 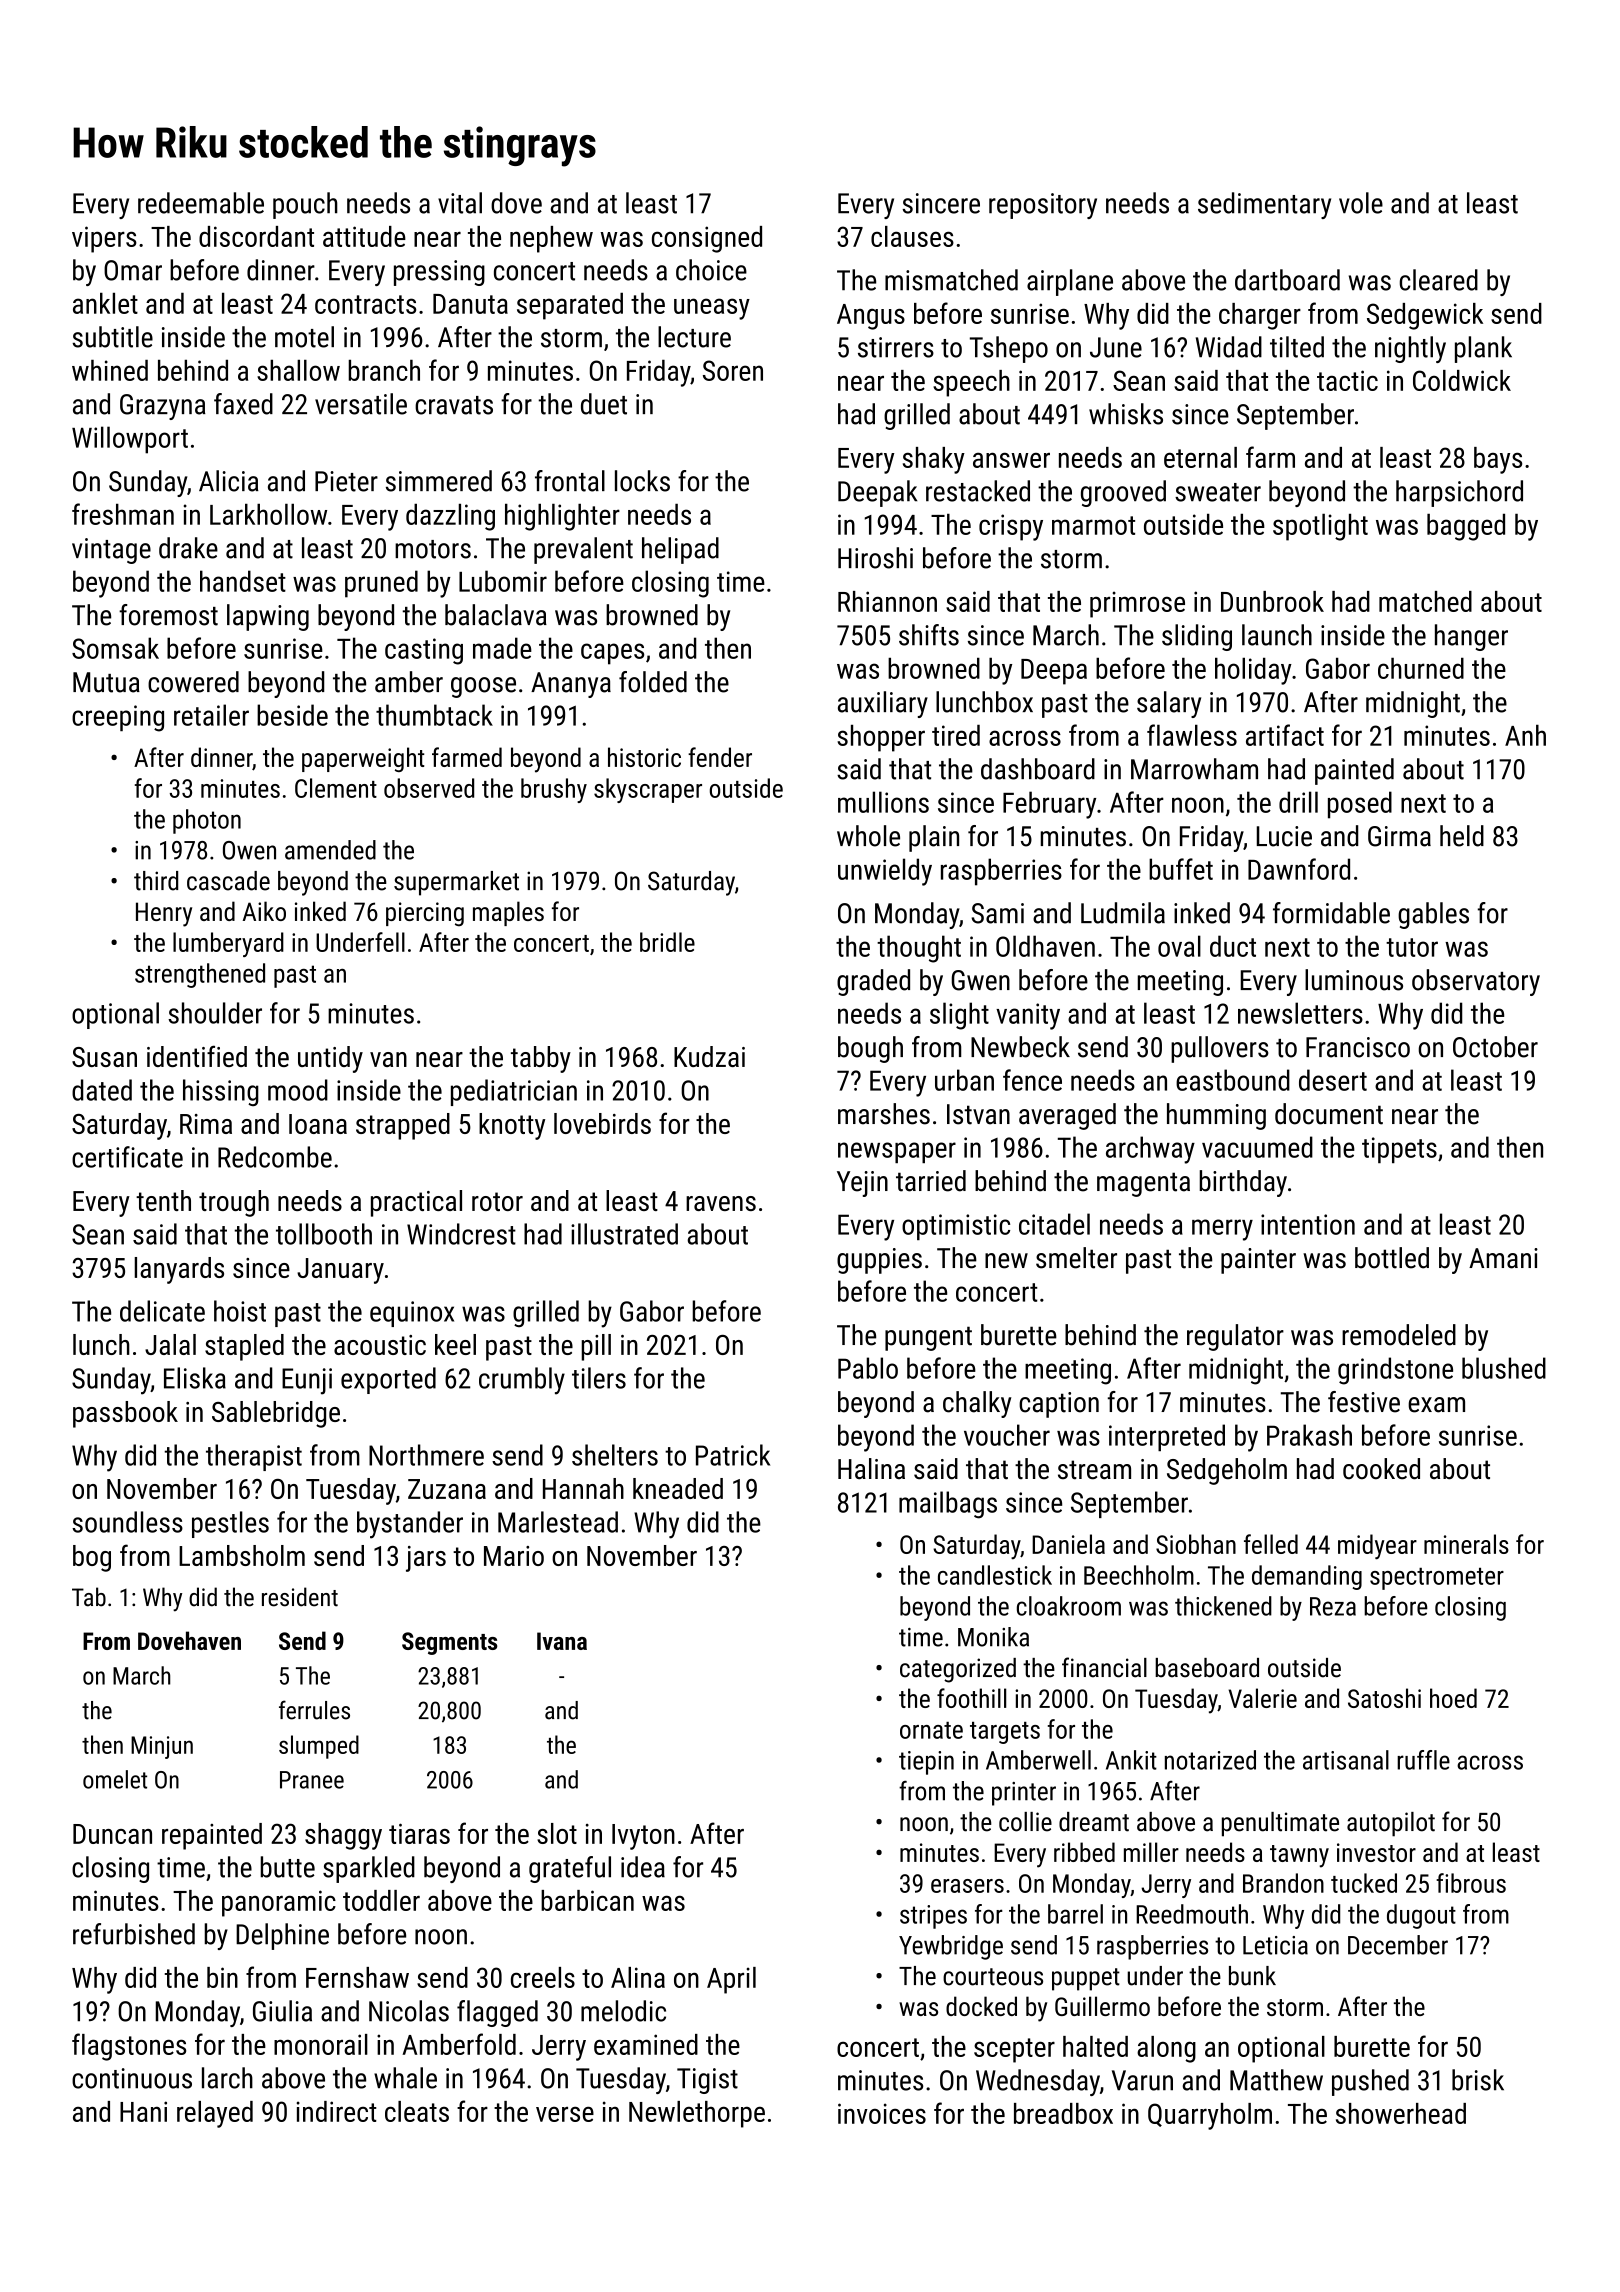 What do you see at coordinates (1483, 349) in the document?
I see `plank` at bounding box center [1483, 349].
